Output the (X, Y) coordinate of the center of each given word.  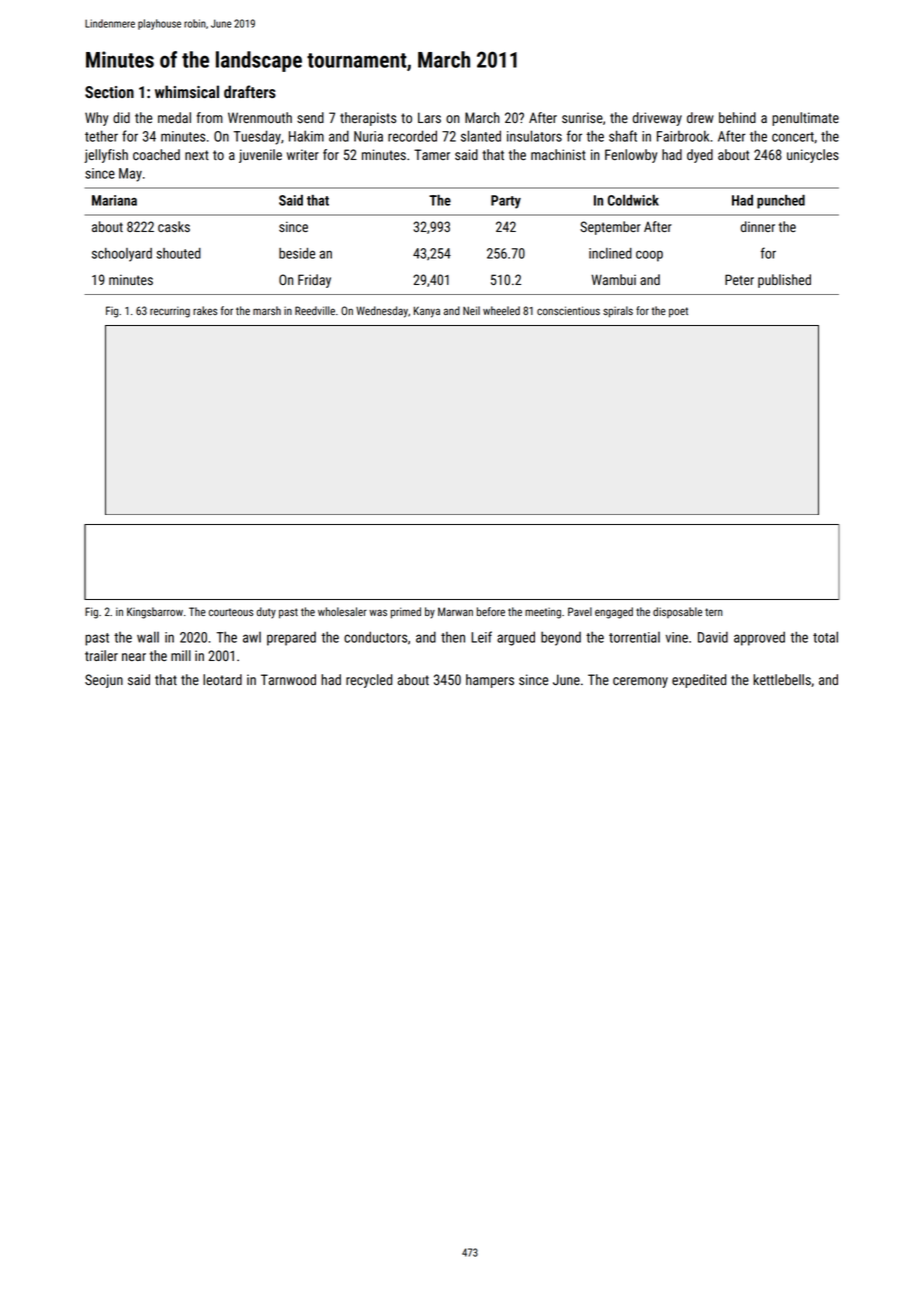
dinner (758, 226)
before (491, 611)
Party (506, 202)
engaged (614, 613)
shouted (179, 253)
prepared (291, 639)
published (784, 281)
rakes (205, 310)
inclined (610, 253)
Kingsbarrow (155, 613)
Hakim (306, 136)
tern (713, 612)
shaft (623, 136)
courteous (231, 612)
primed (406, 613)
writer (303, 154)
